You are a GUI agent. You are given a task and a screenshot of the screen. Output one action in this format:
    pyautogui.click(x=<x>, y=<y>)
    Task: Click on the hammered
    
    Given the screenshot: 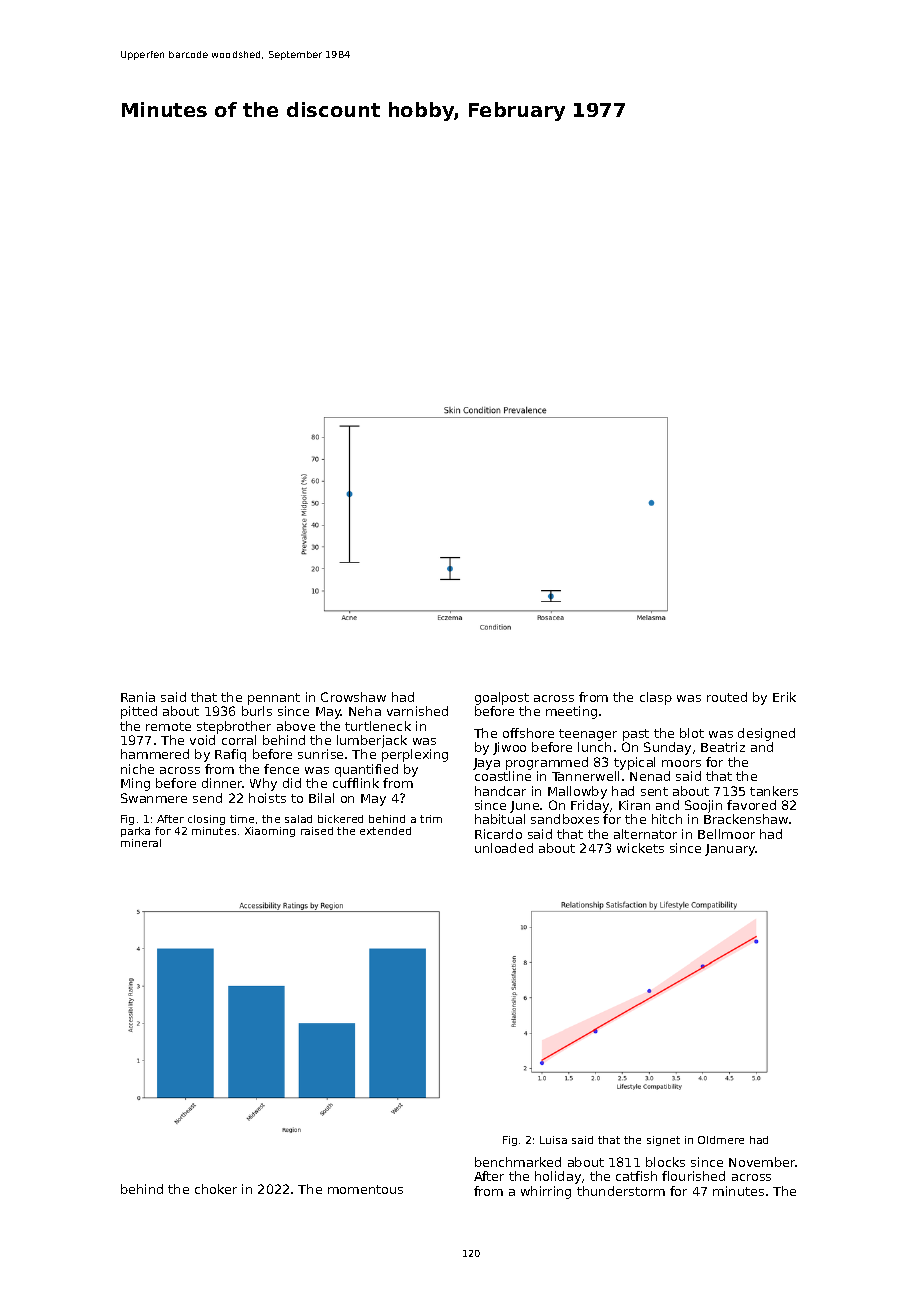 What is the action you would take?
    pyautogui.click(x=155, y=754)
